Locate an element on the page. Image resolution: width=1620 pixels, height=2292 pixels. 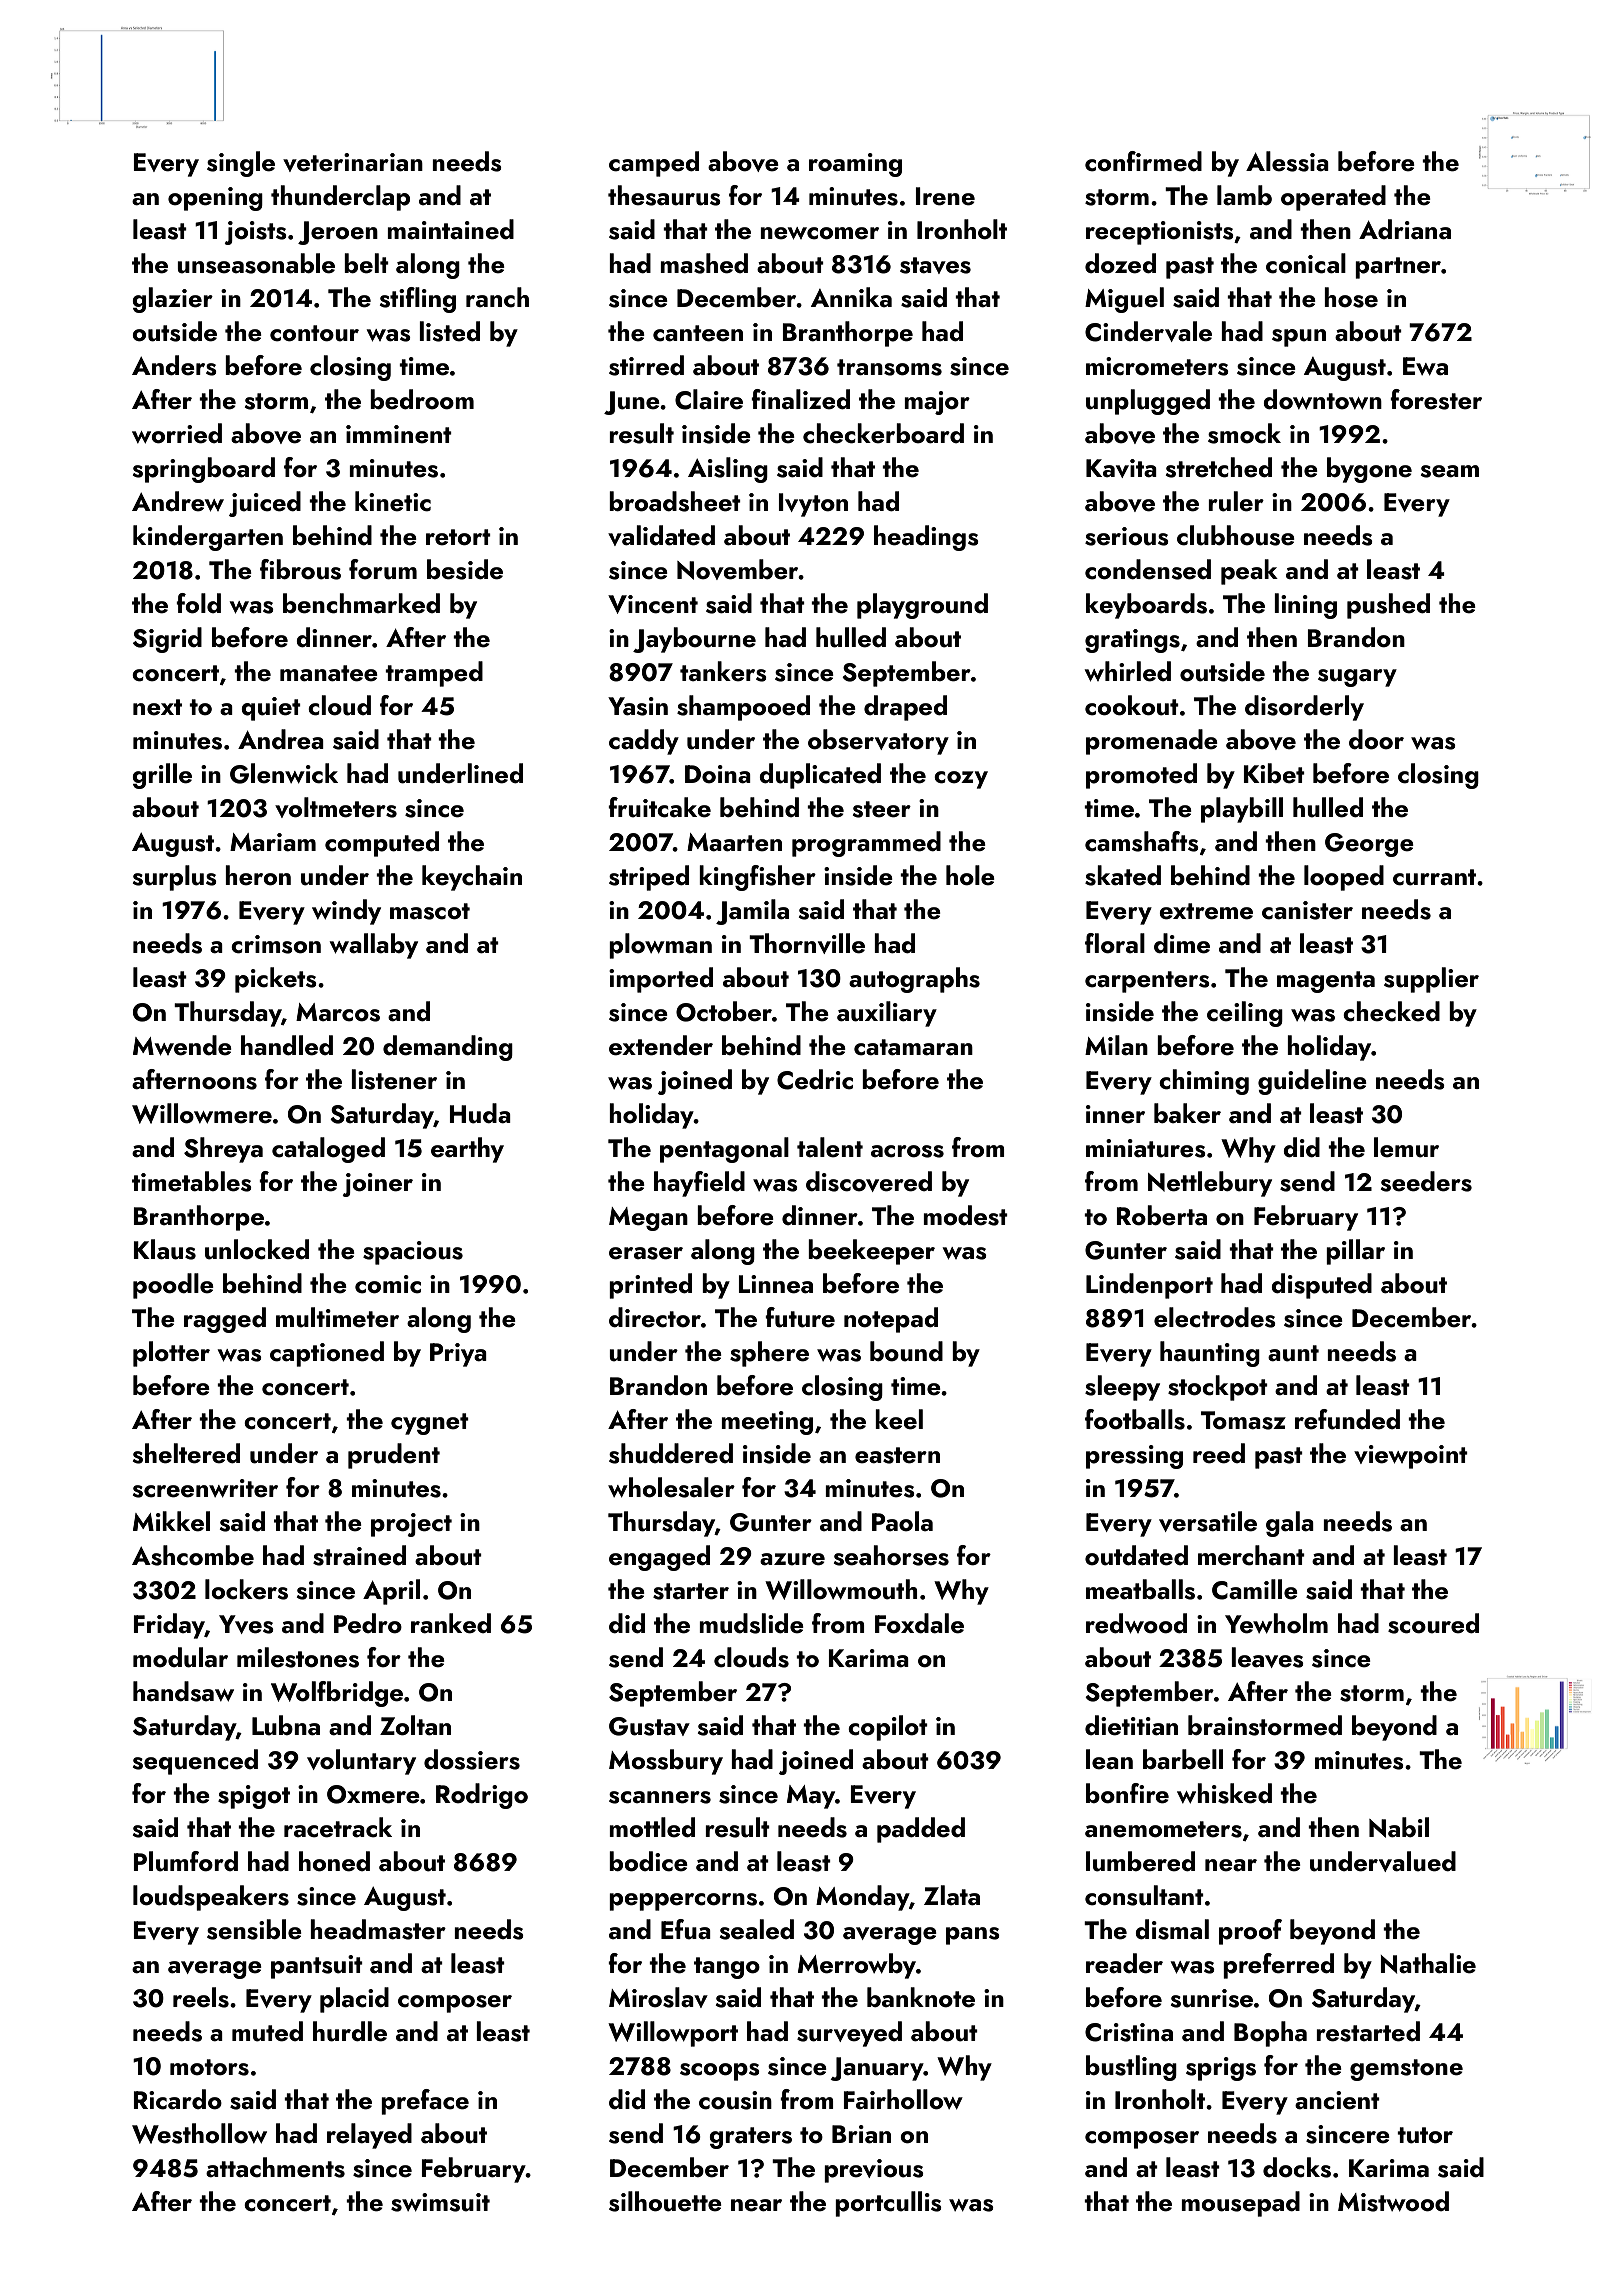
swimsuit is located at coordinates (440, 2202).
